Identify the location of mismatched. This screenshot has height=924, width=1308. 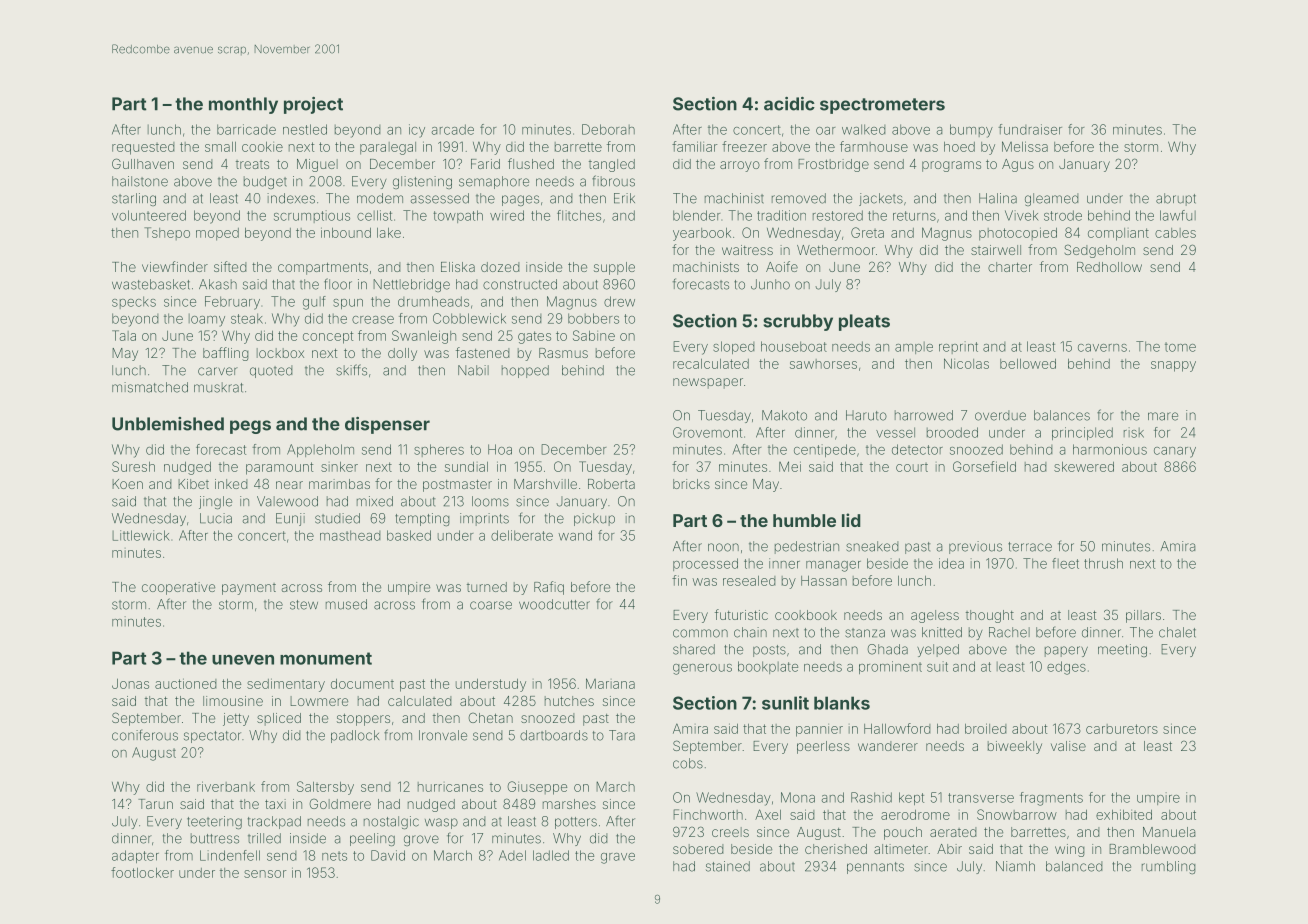
(150, 387).
